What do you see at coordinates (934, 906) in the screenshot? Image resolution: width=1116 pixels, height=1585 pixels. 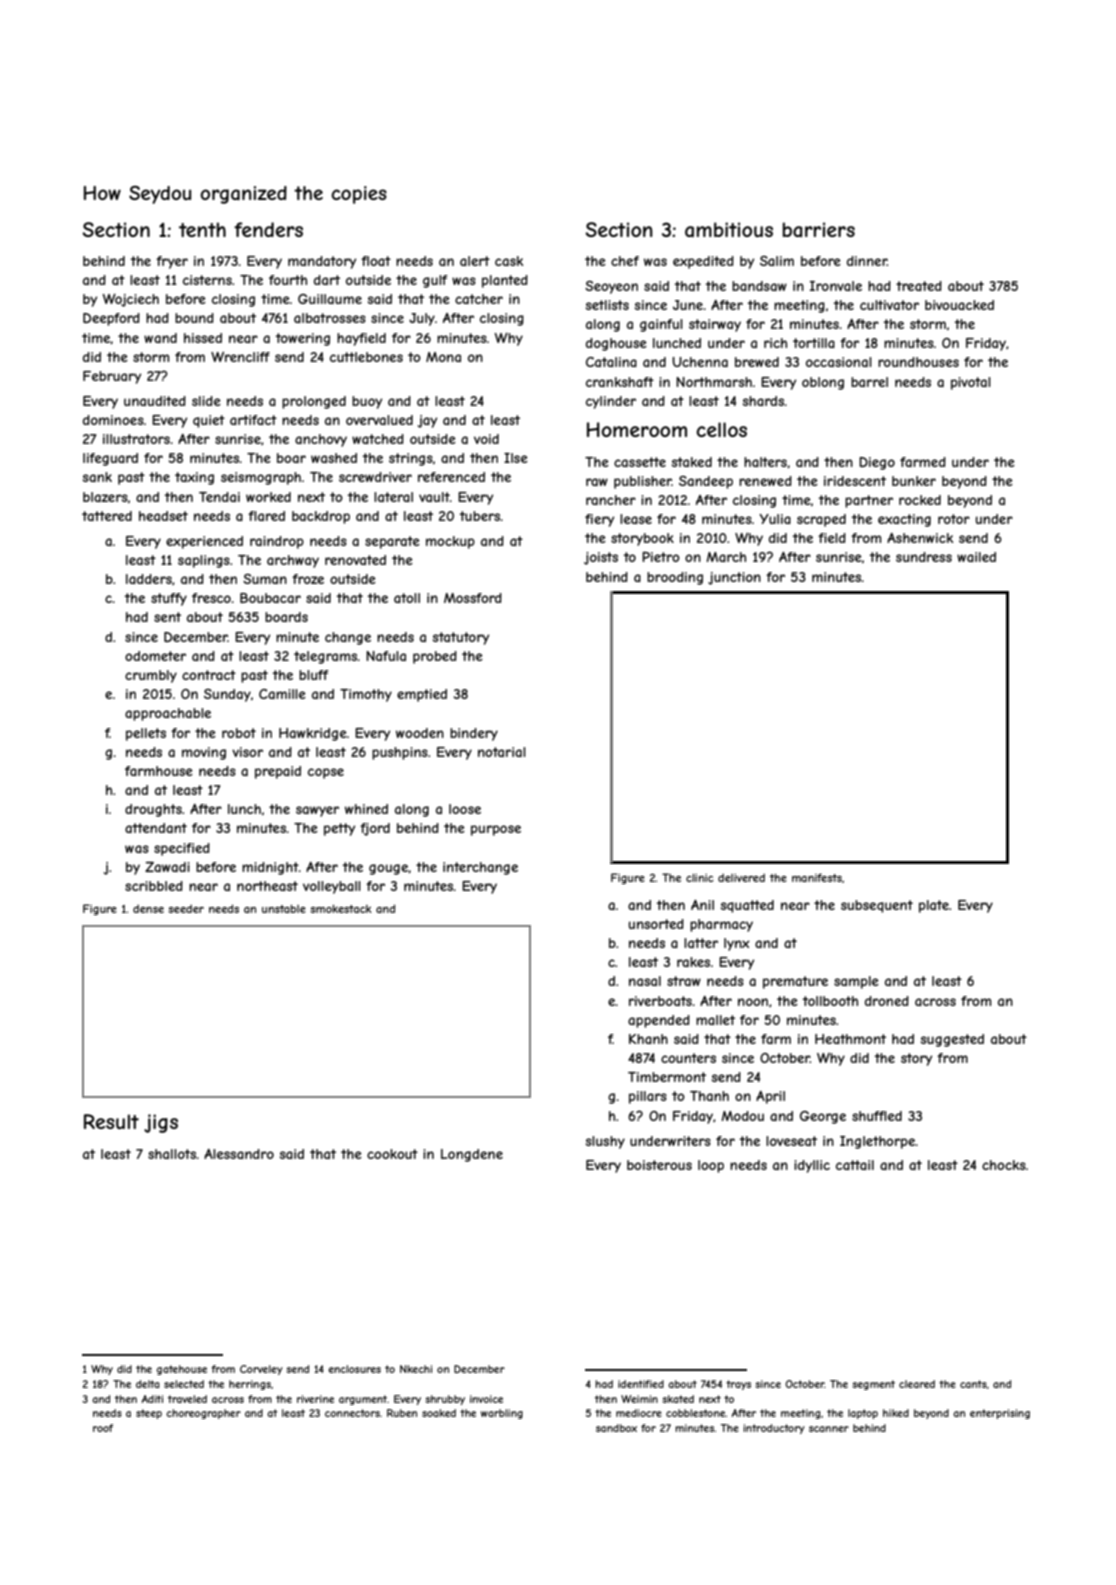 I see `plate` at bounding box center [934, 906].
